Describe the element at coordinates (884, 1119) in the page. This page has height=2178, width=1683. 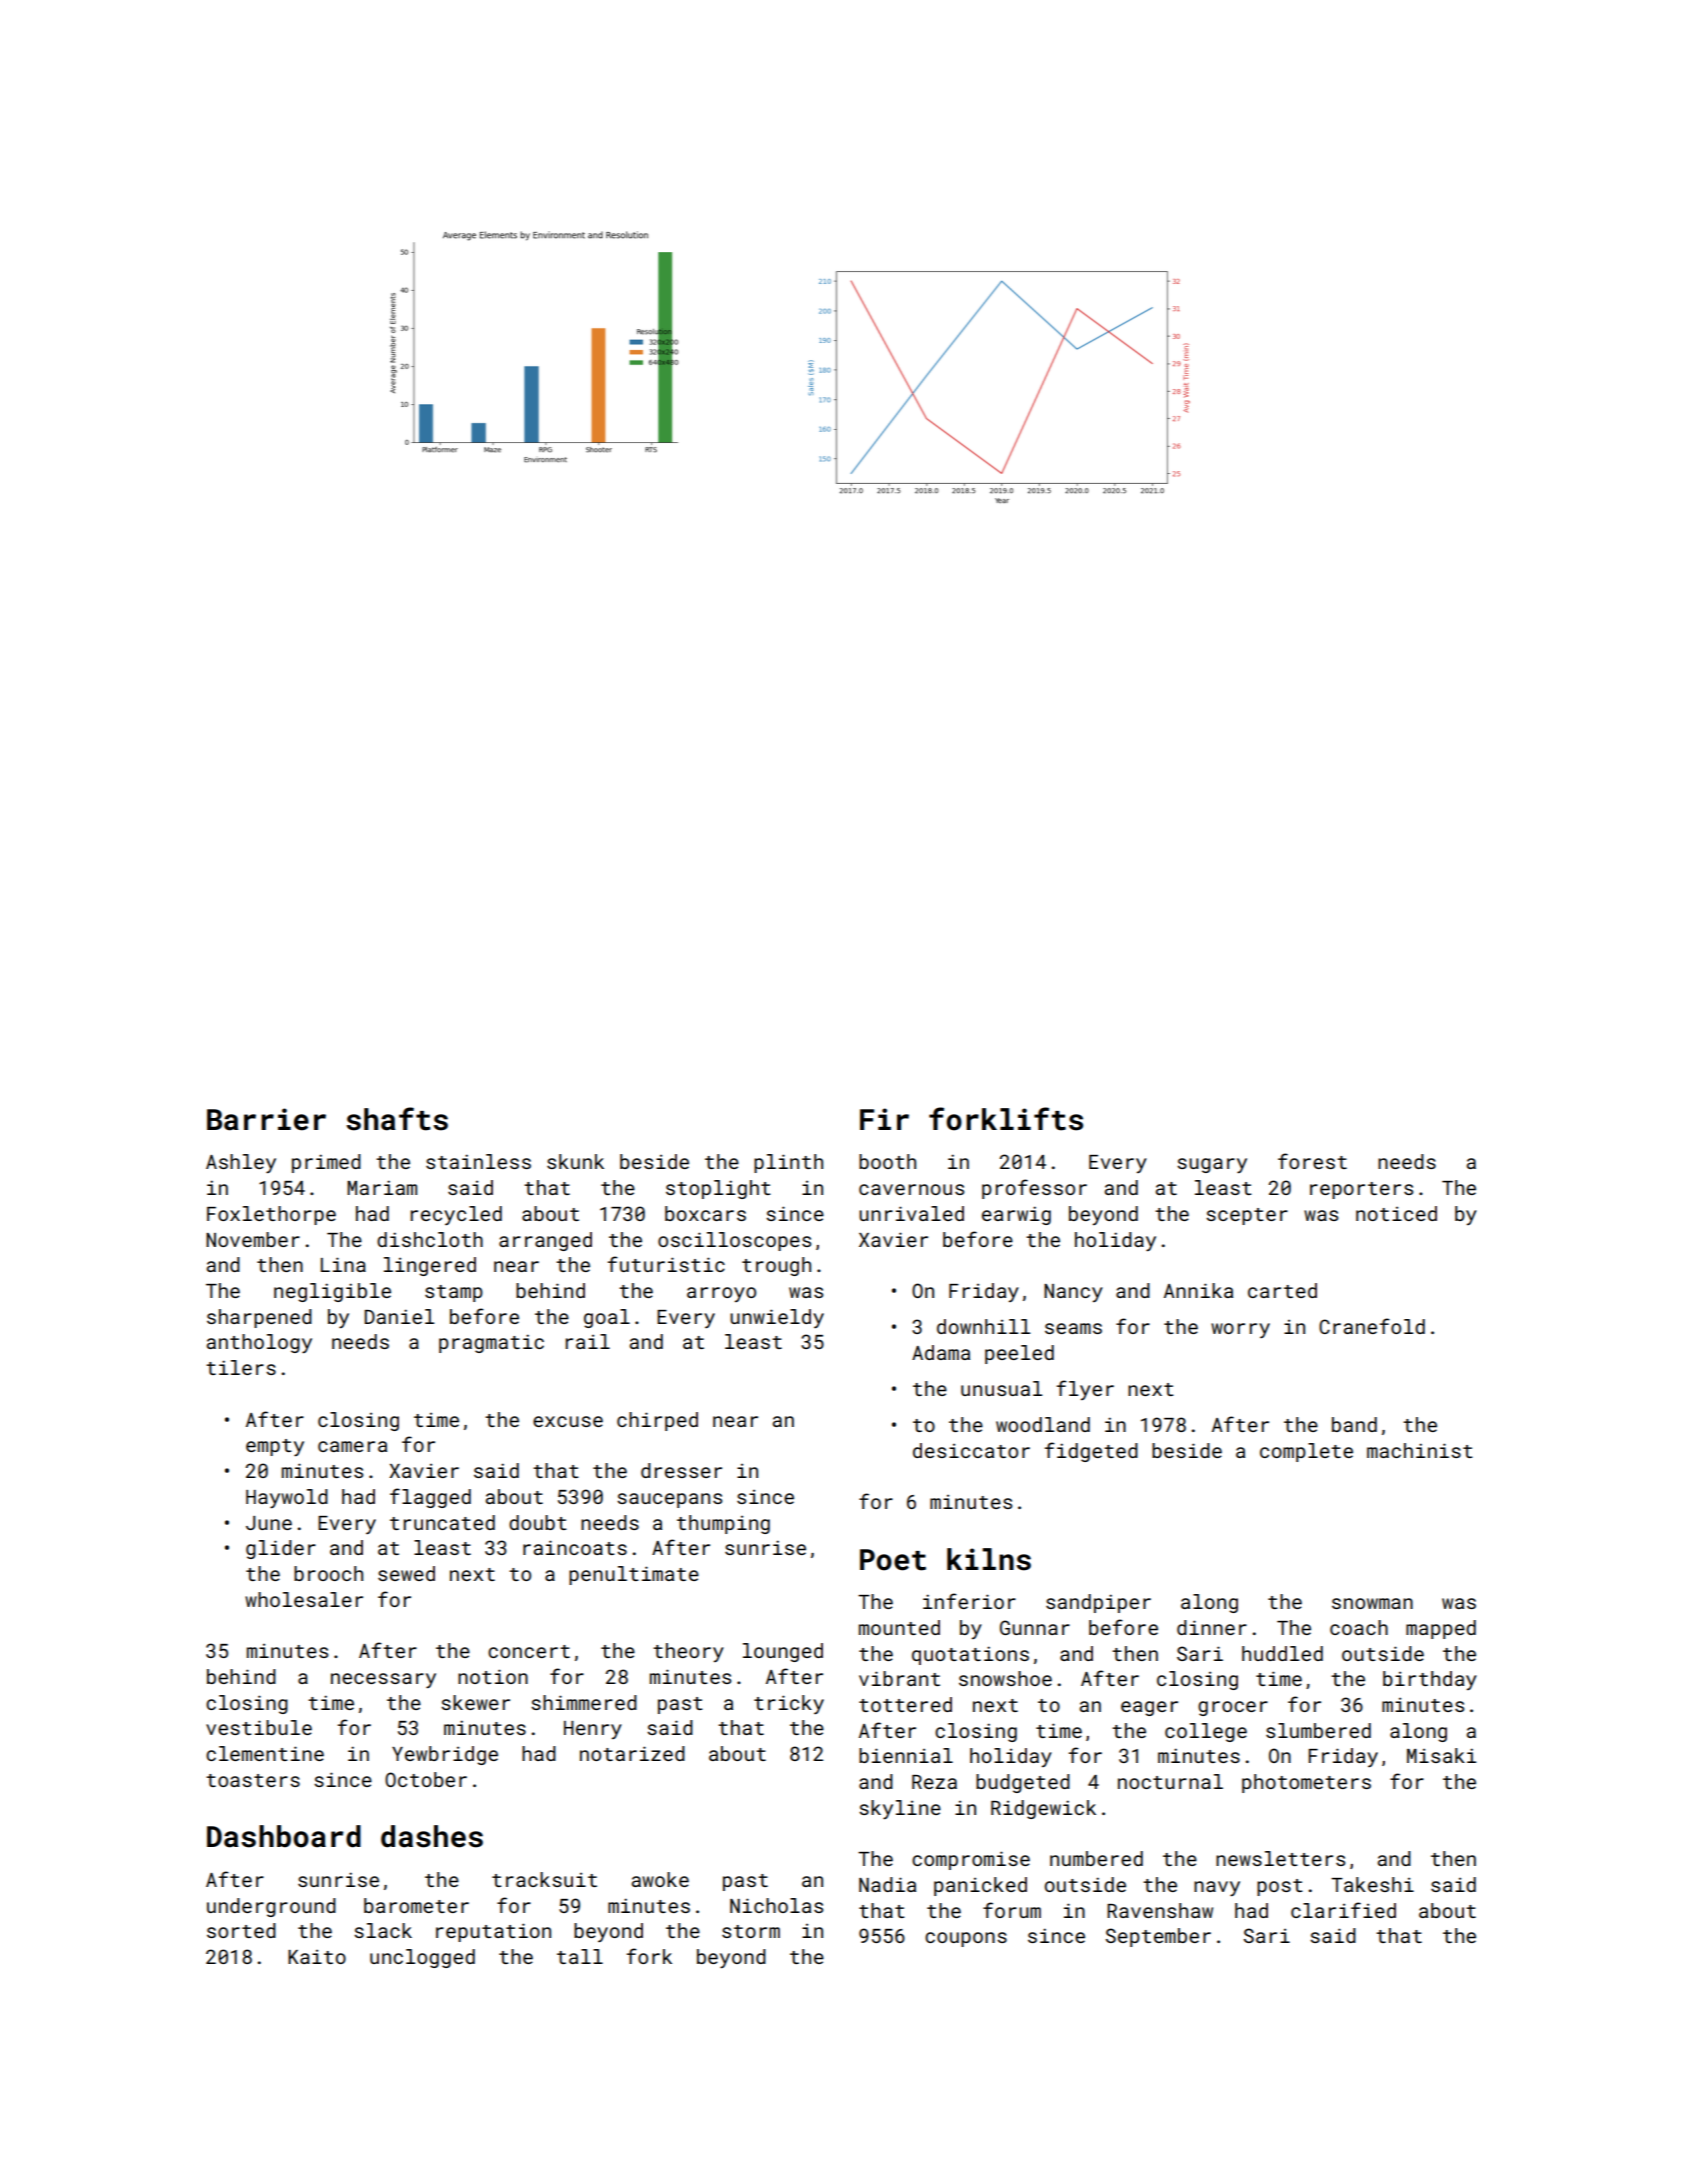
I see `Fir` at that location.
